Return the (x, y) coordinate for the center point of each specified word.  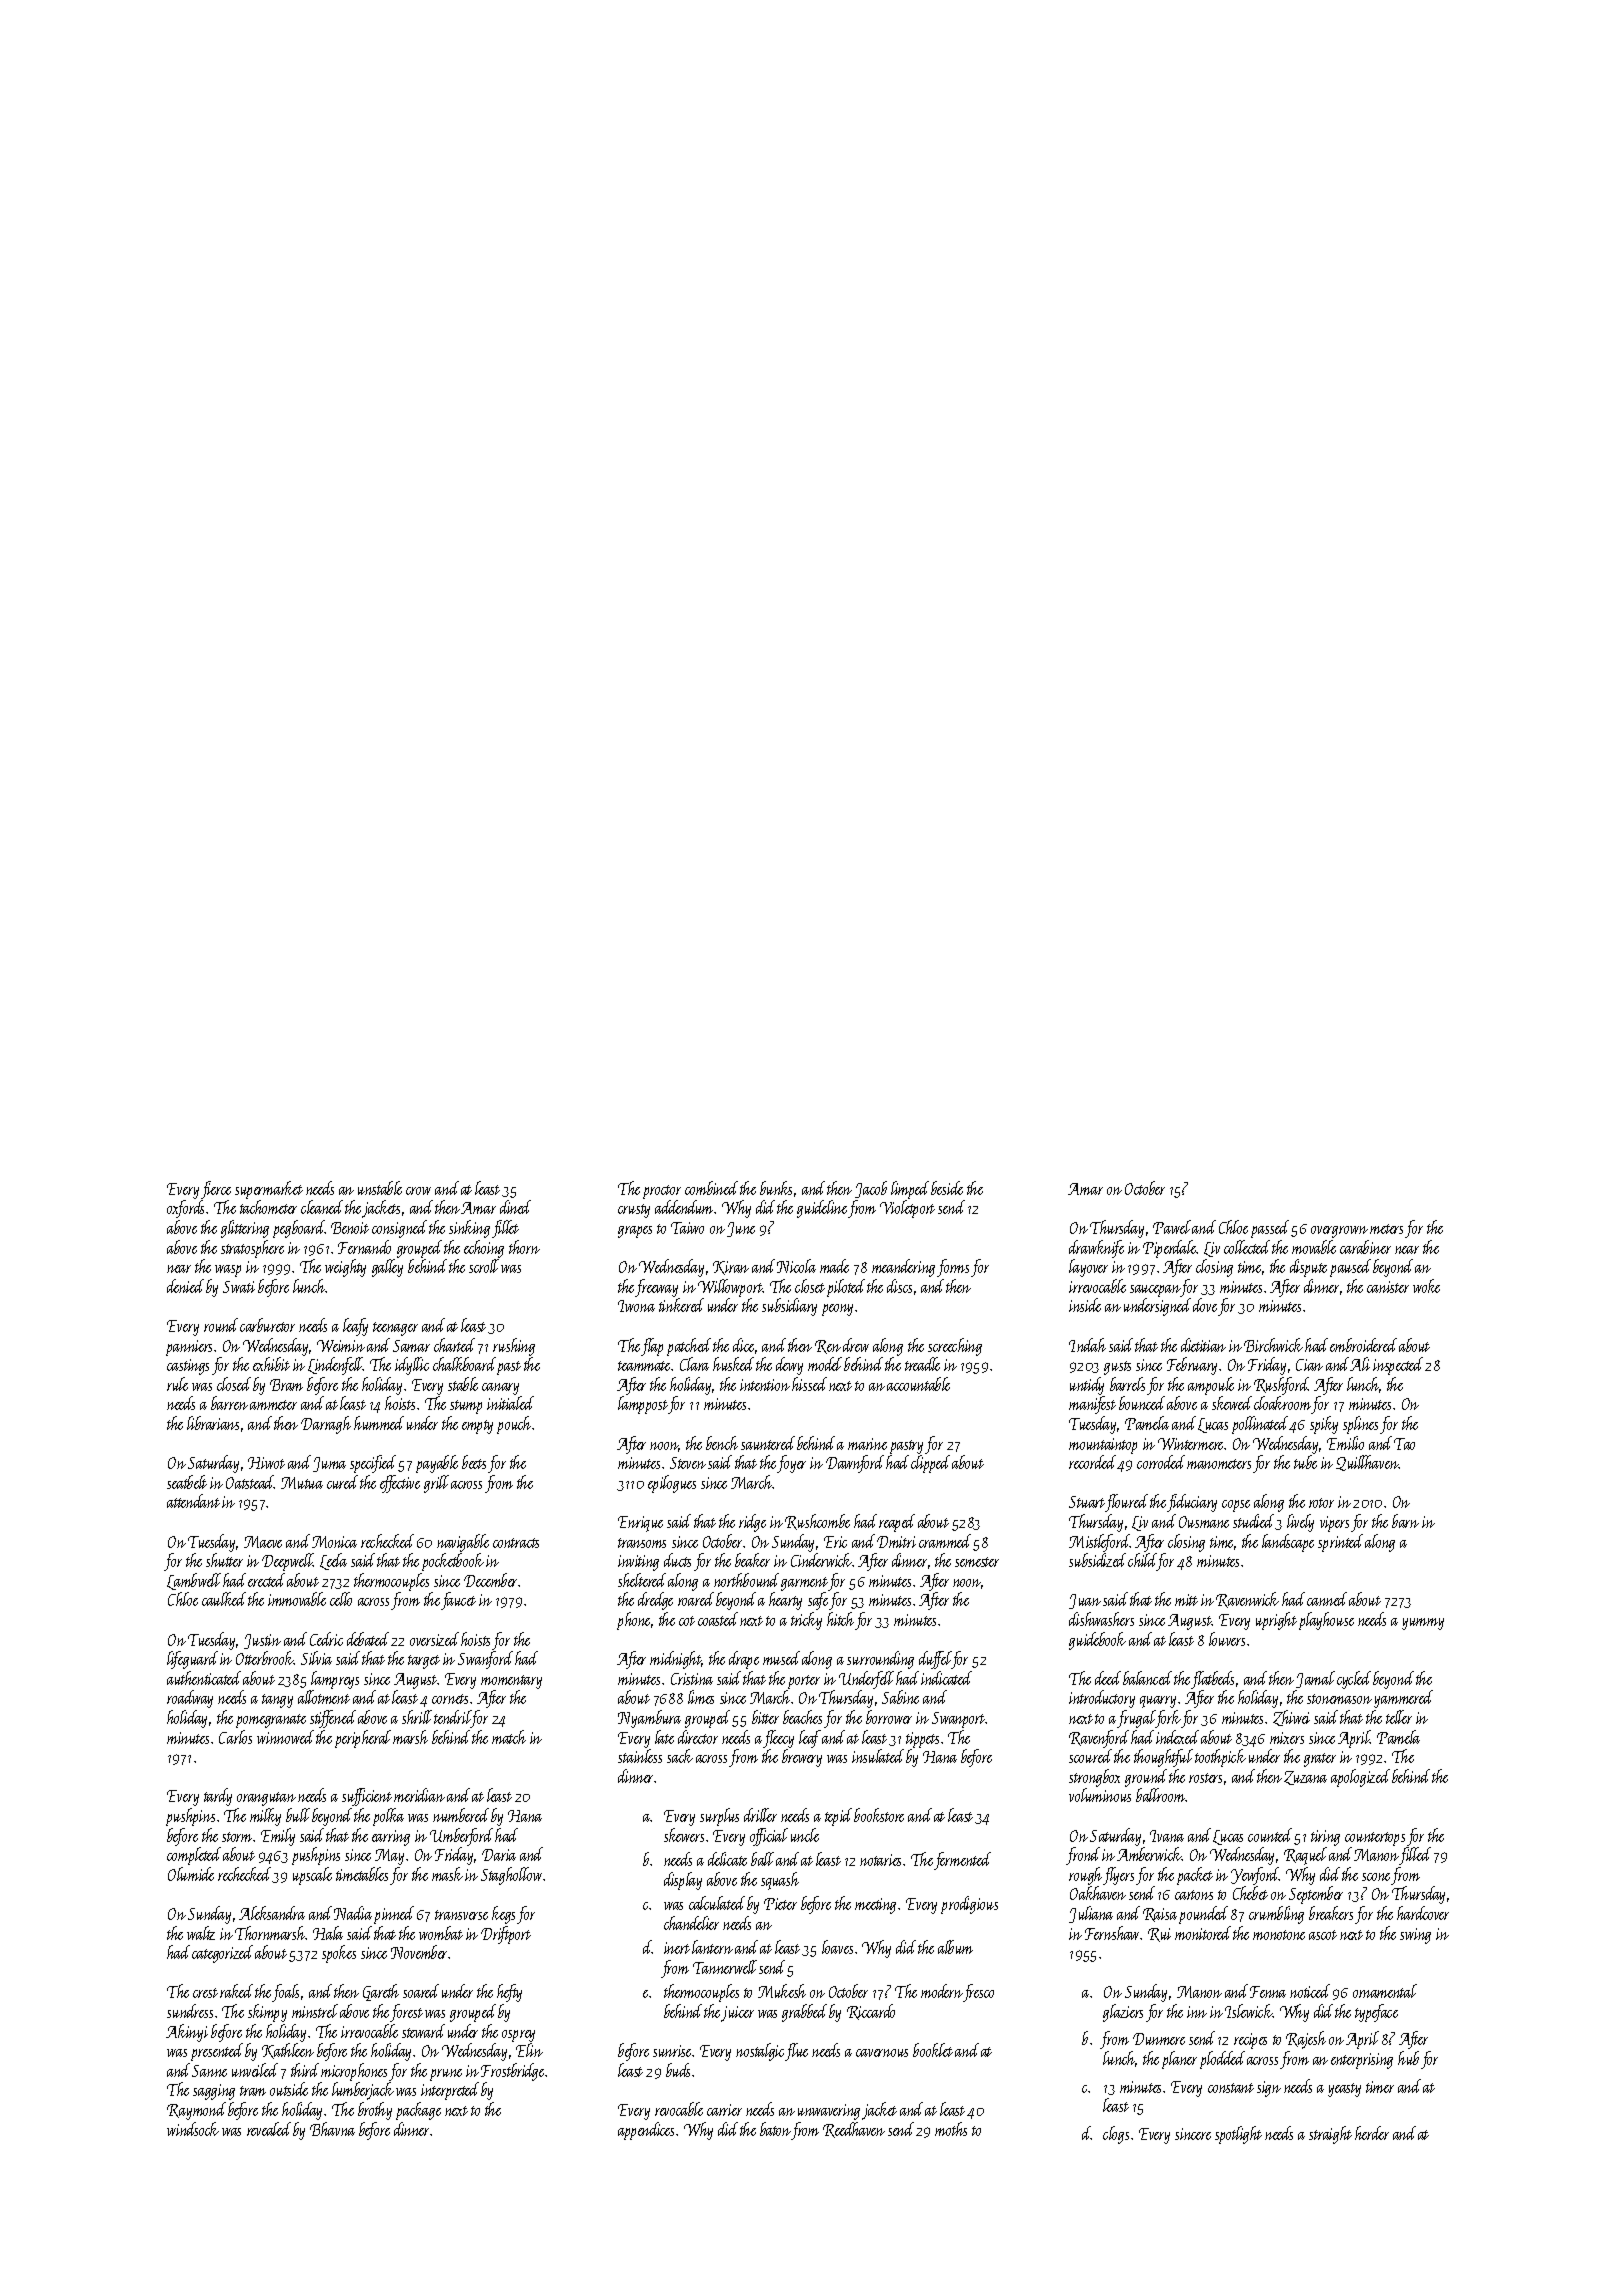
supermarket (269, 1190)
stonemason (1339, 1699)
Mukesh (782, 1991)
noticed (1310, 1991)
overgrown (1339, 1232)
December (491, 1580)
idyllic (412, 1366)
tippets (922, 1740)
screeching (955, 1347)
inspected (1398, 1366)
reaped (897, 1523)
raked (236, 1991)
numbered (461, 1815)
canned (1327, 1599)
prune (446, 2075)
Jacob (871, 1189)
